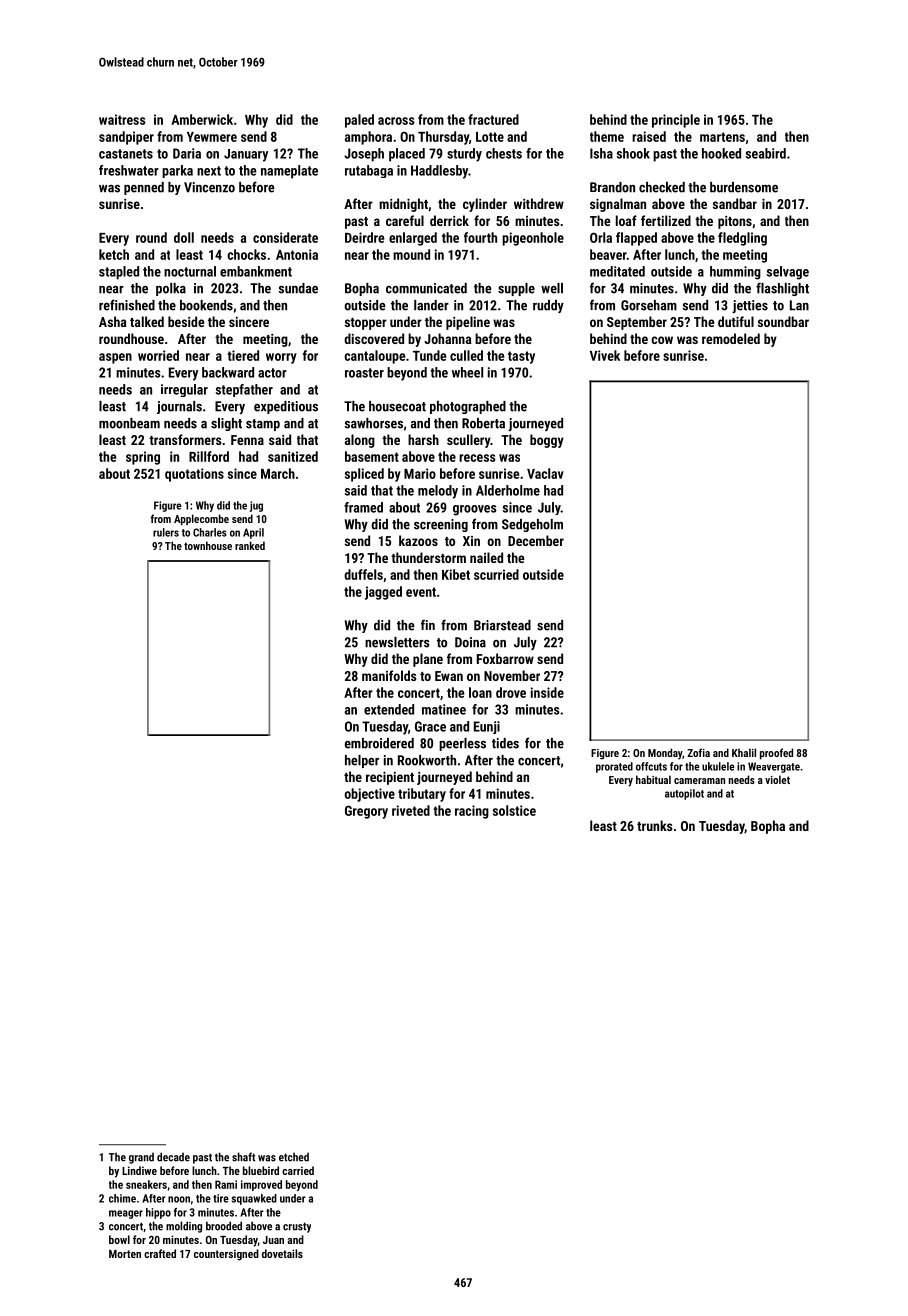  What do you see at coordinates (633, 153) in the screenshot?
I see `shook` at bounding box center [633, 153].
